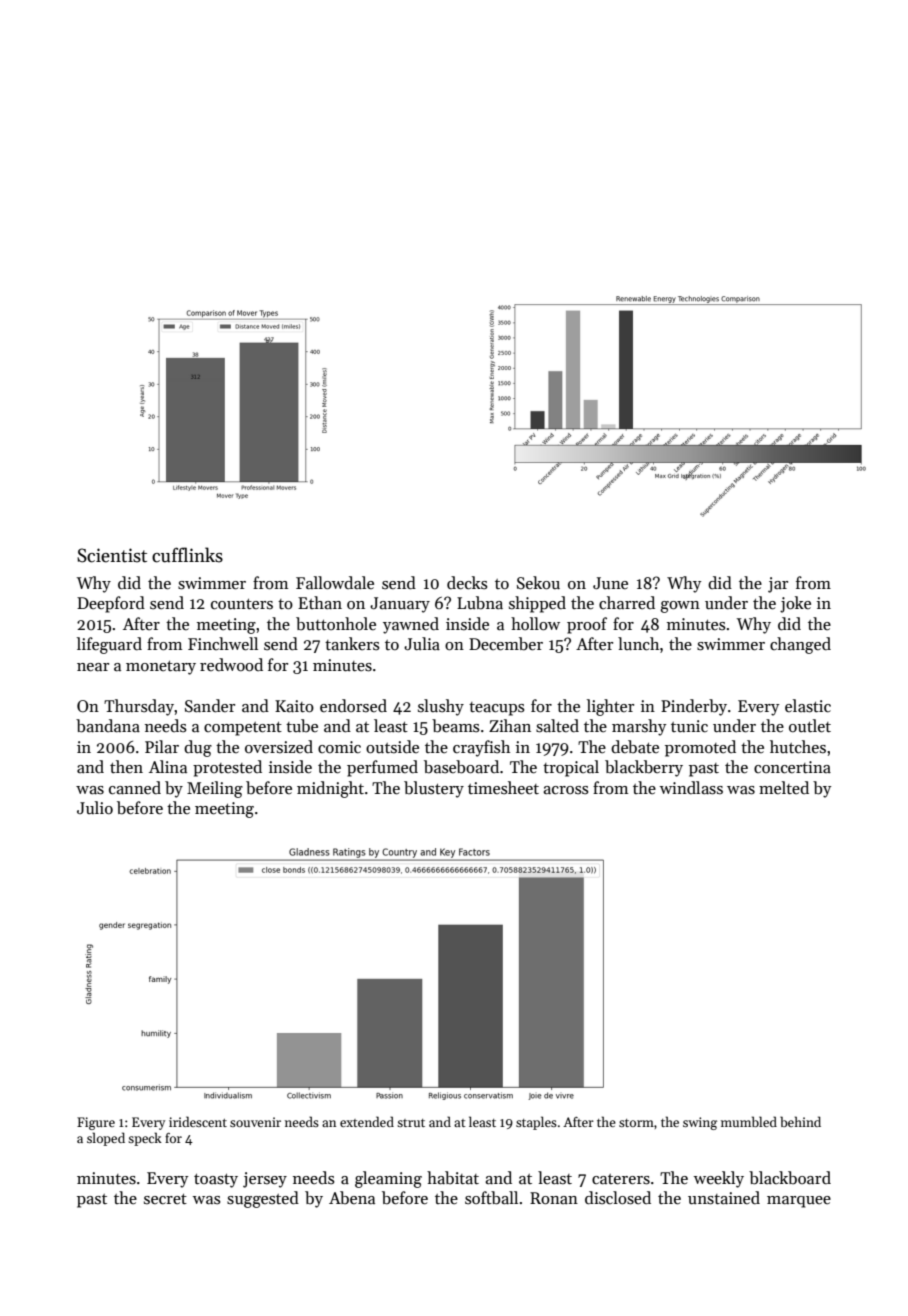 The image size is (908, 1316). Describe the element at coordinates (800, 1121) in the screenshot. I see `behind` at that location.
